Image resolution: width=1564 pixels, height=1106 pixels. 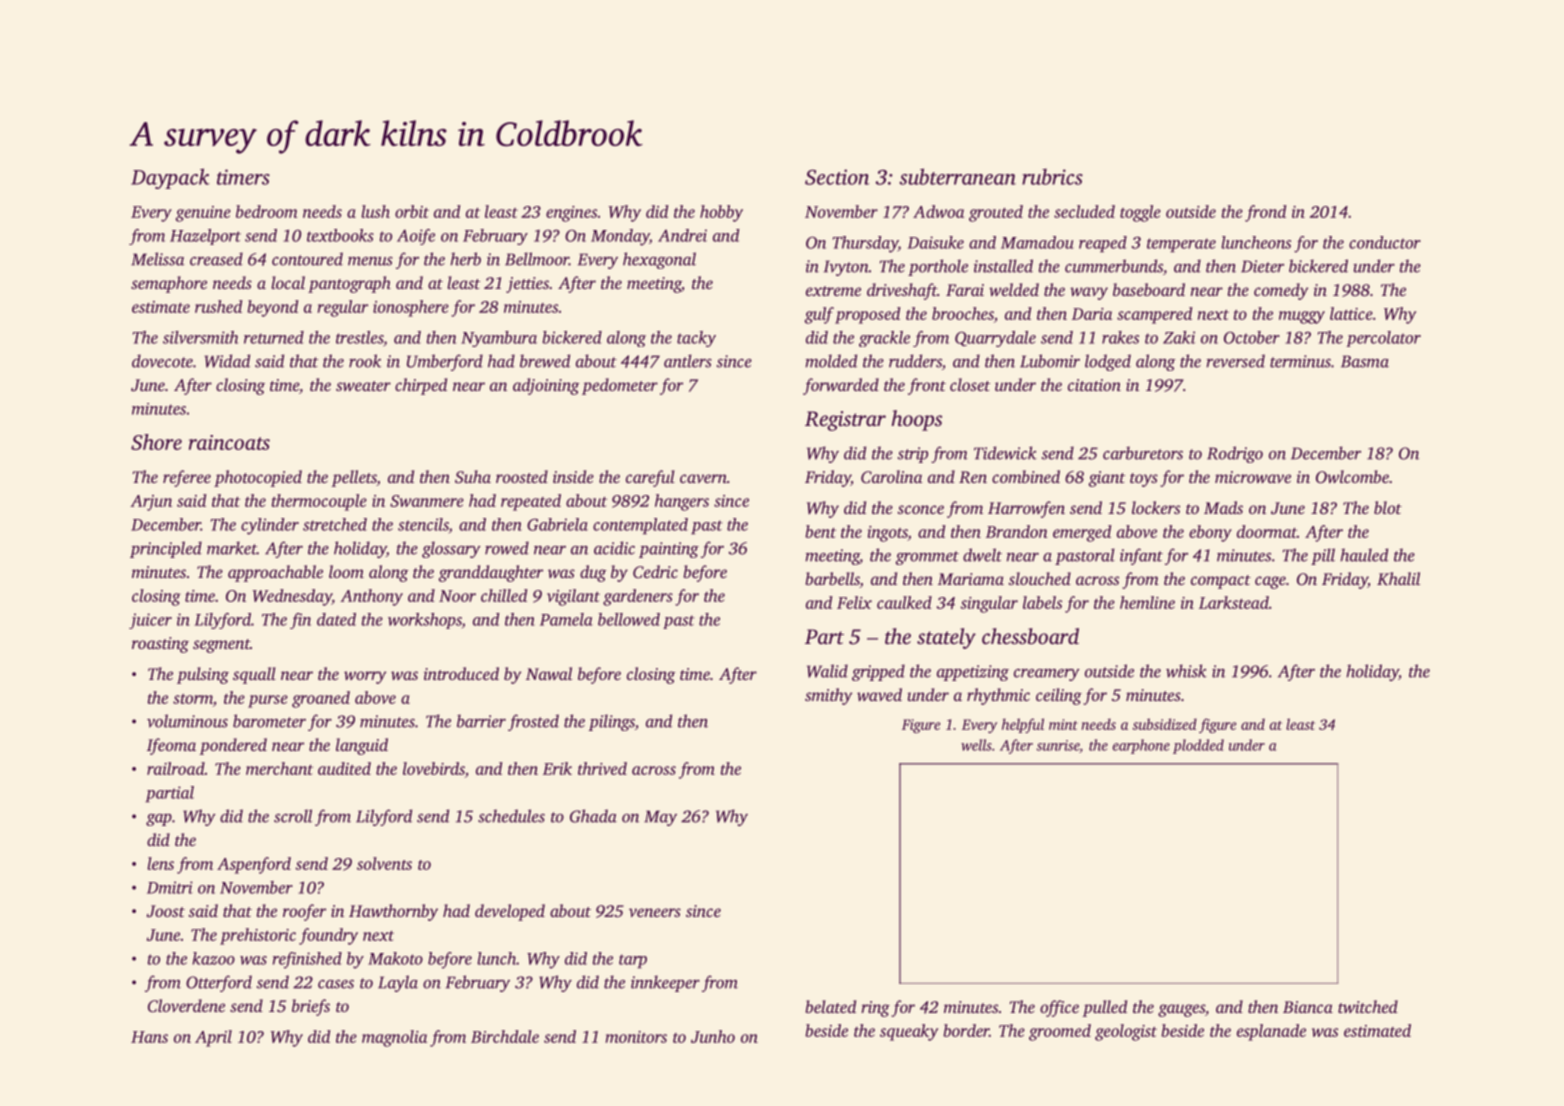 What do you see at coordinates (884, 339) in the screenshot?
I see `grackle` at bounding box center [884, 339].
